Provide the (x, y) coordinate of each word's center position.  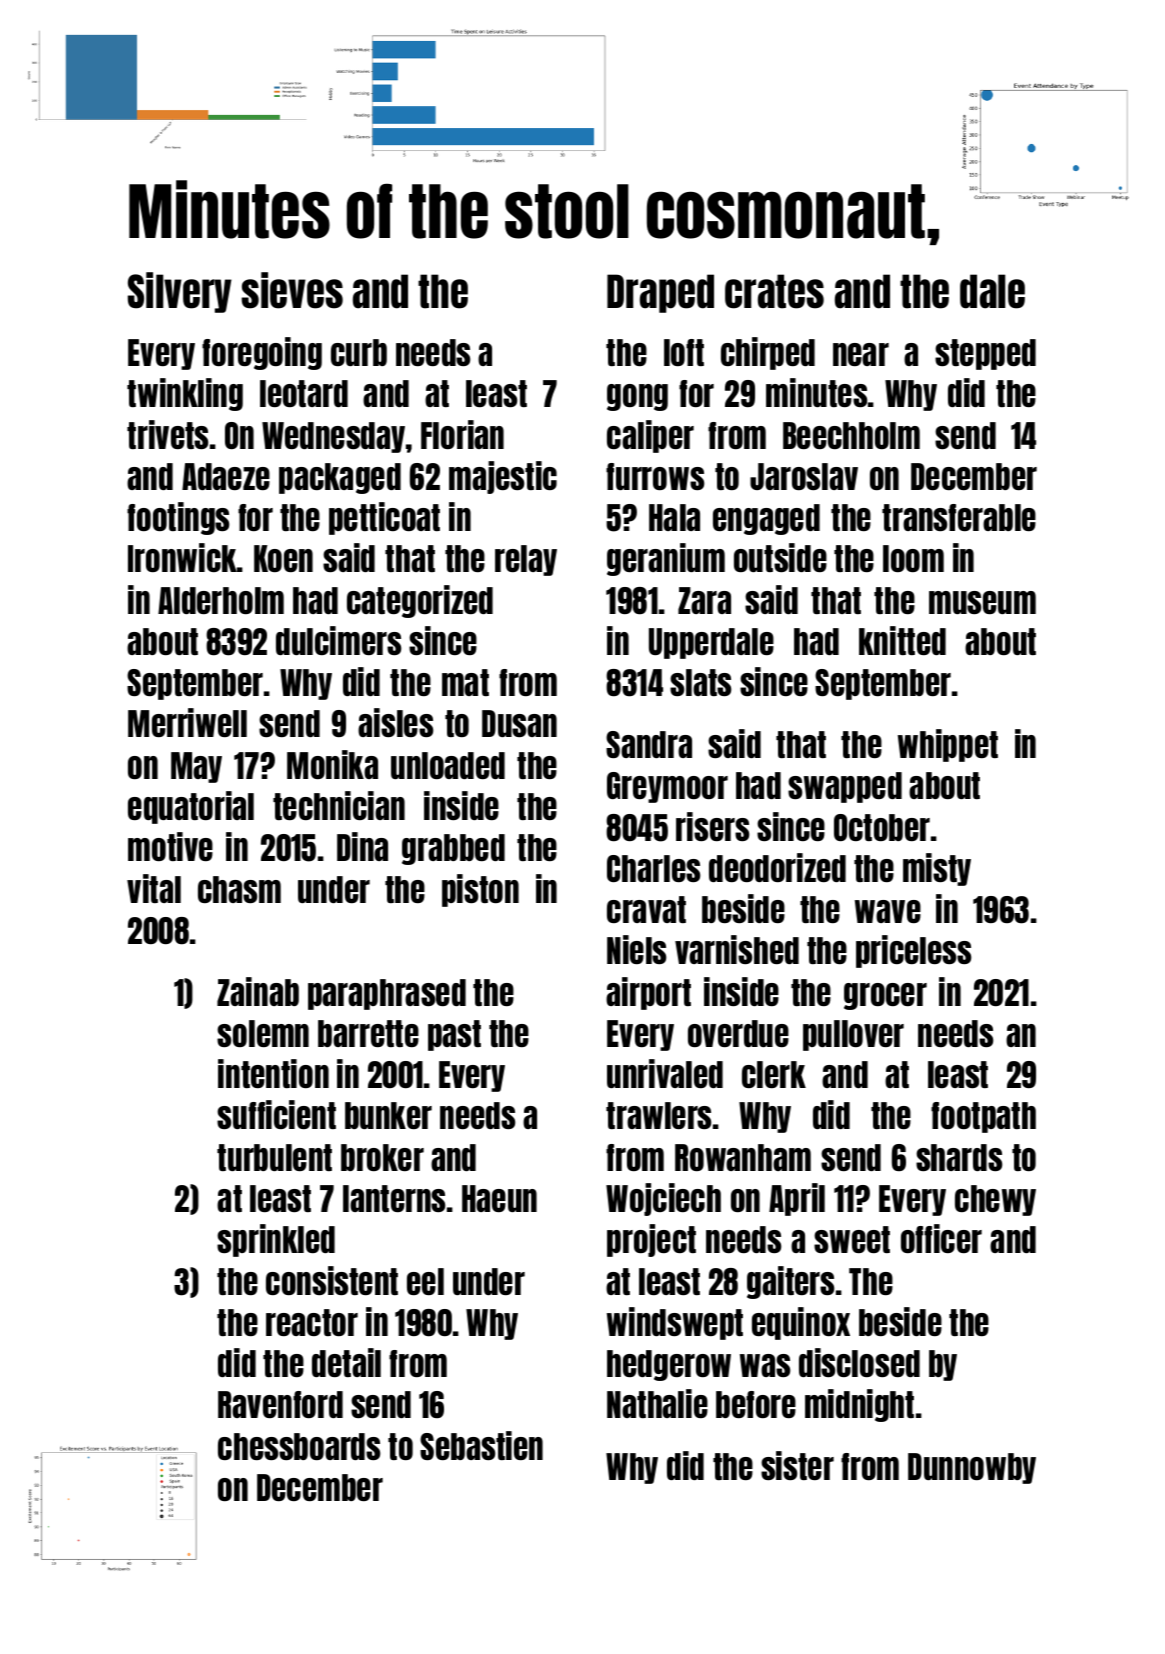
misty (937, 869)
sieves (292, 290)
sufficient (276, 1114)
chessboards (299, 1446)
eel (425, 1281)
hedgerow (669, 1365)
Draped (660, 293)
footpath (983, 1117)
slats (700, 682)
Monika (332, 764)
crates (774, 291)
